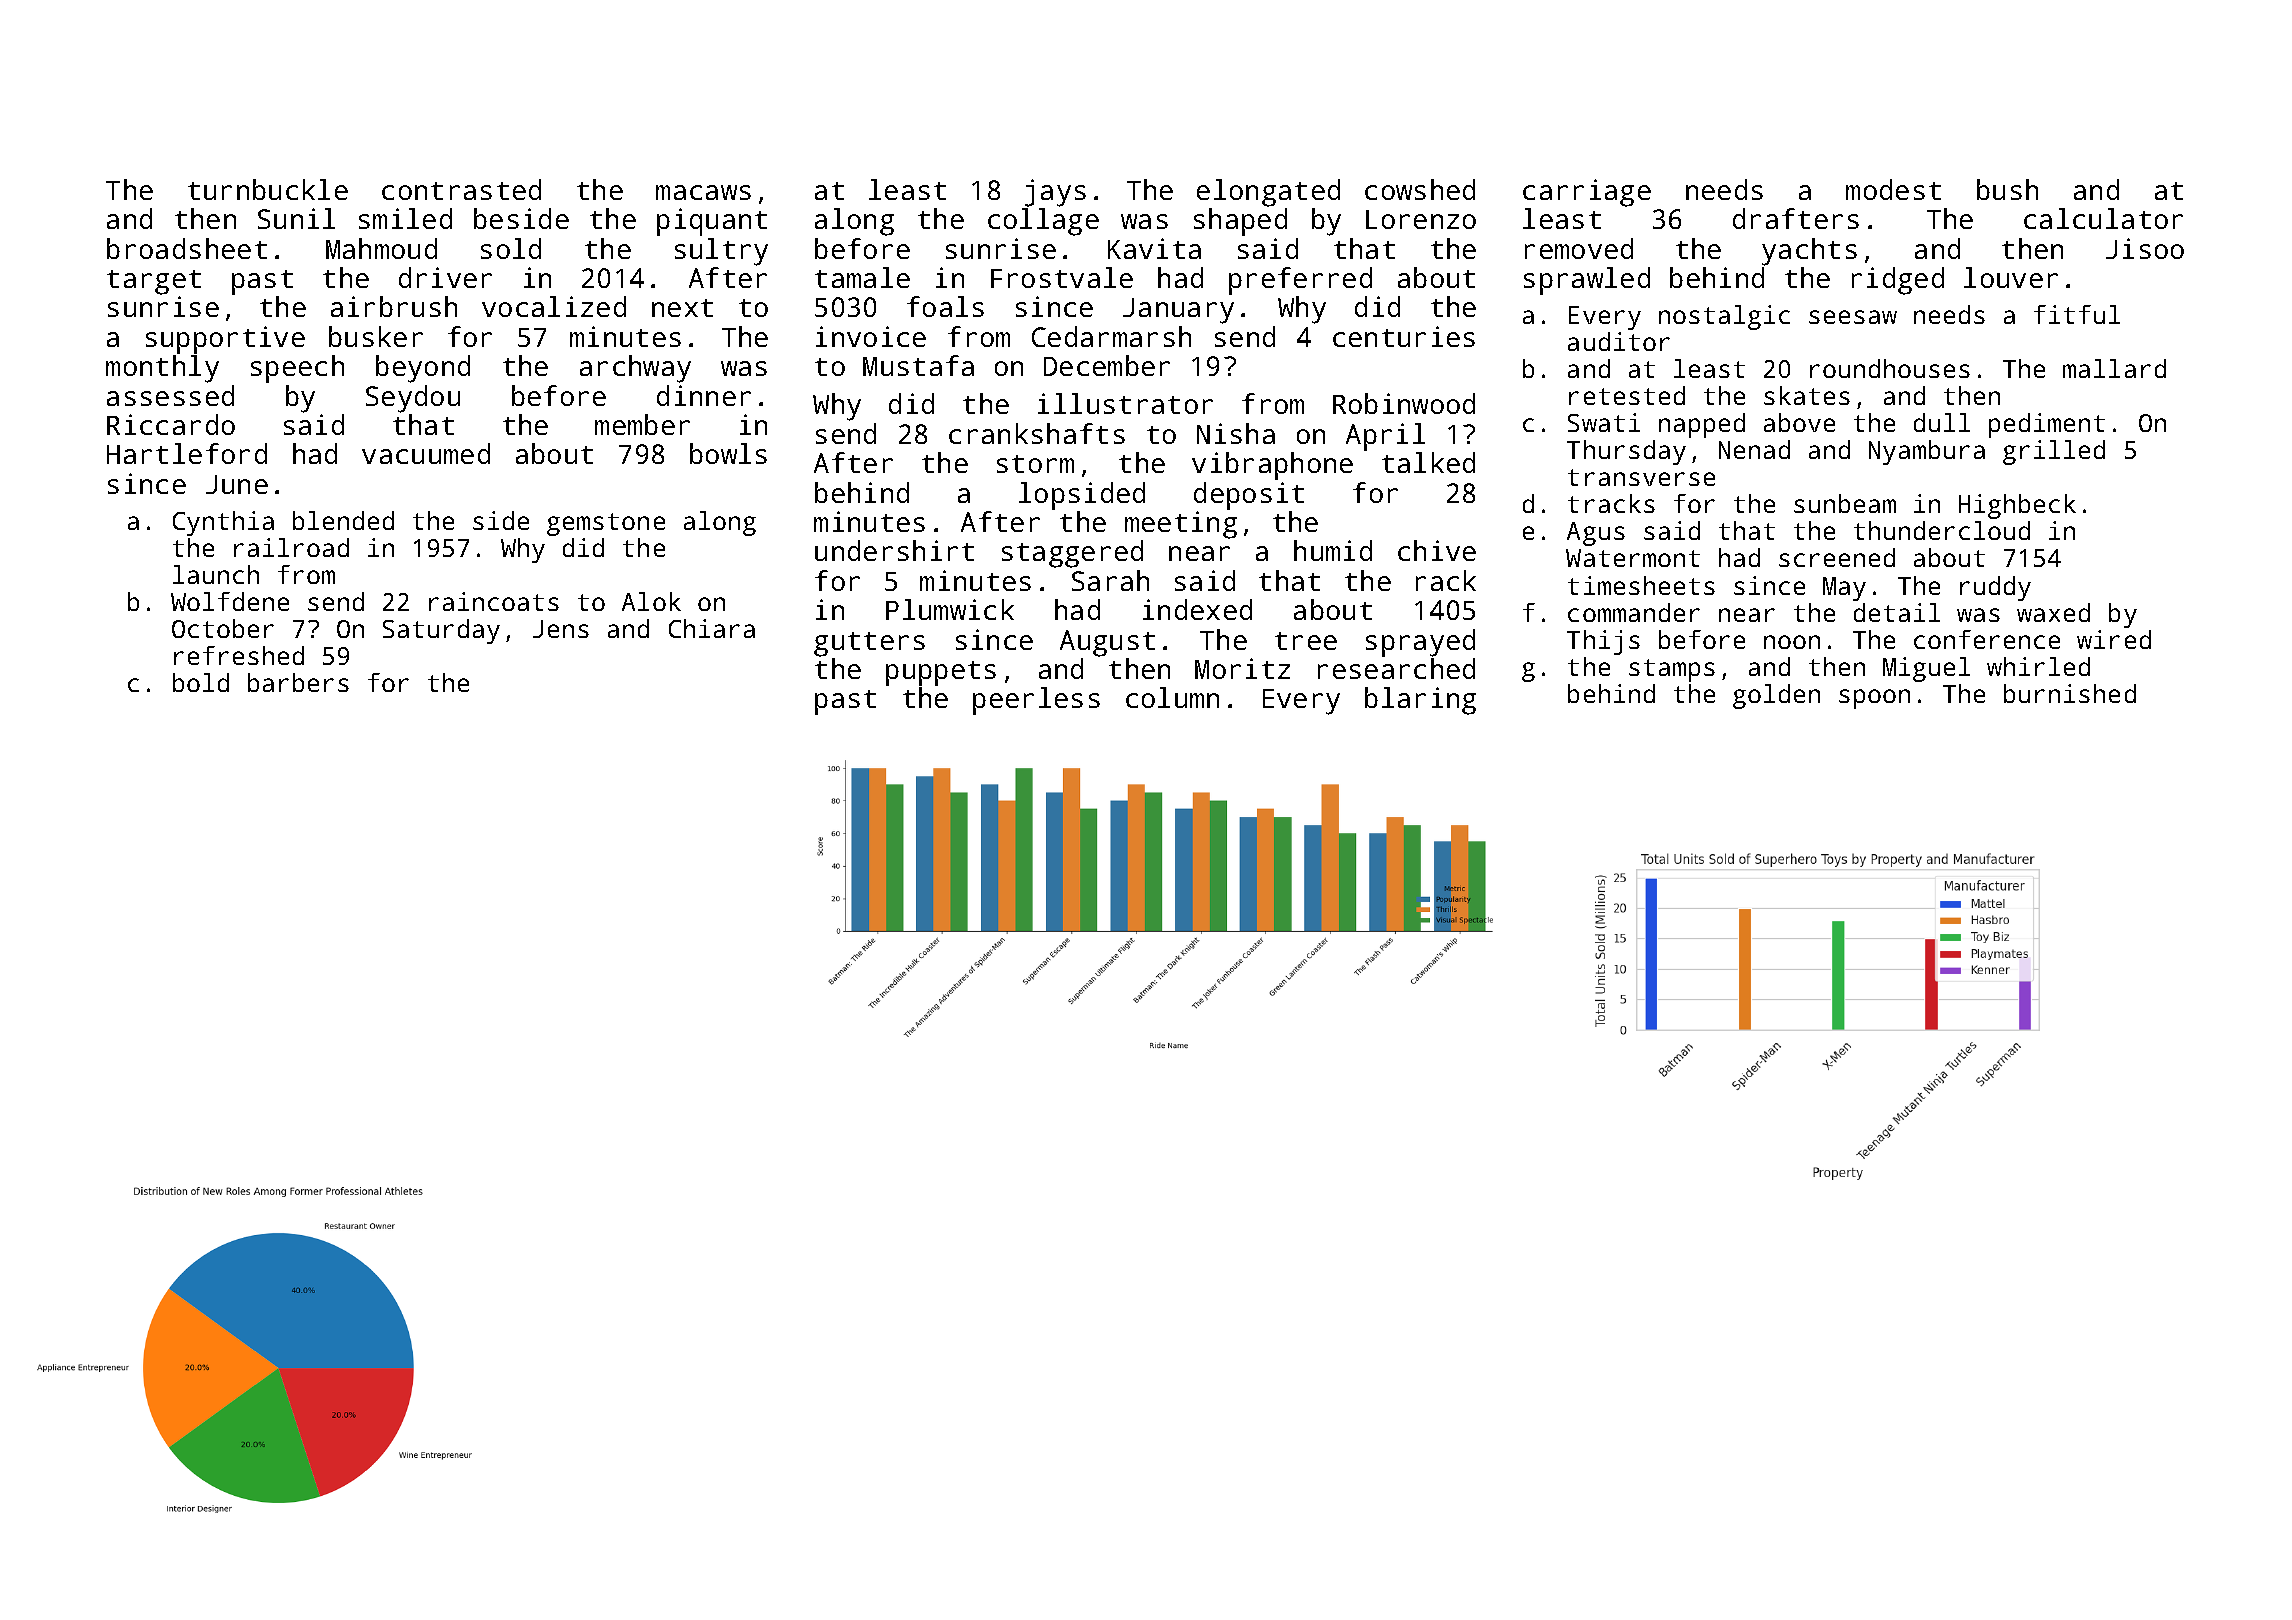 The image size is (2292, 1620). Describe the element at coordinates (343, 520) in the screenshot. I see `blended` at that location.
